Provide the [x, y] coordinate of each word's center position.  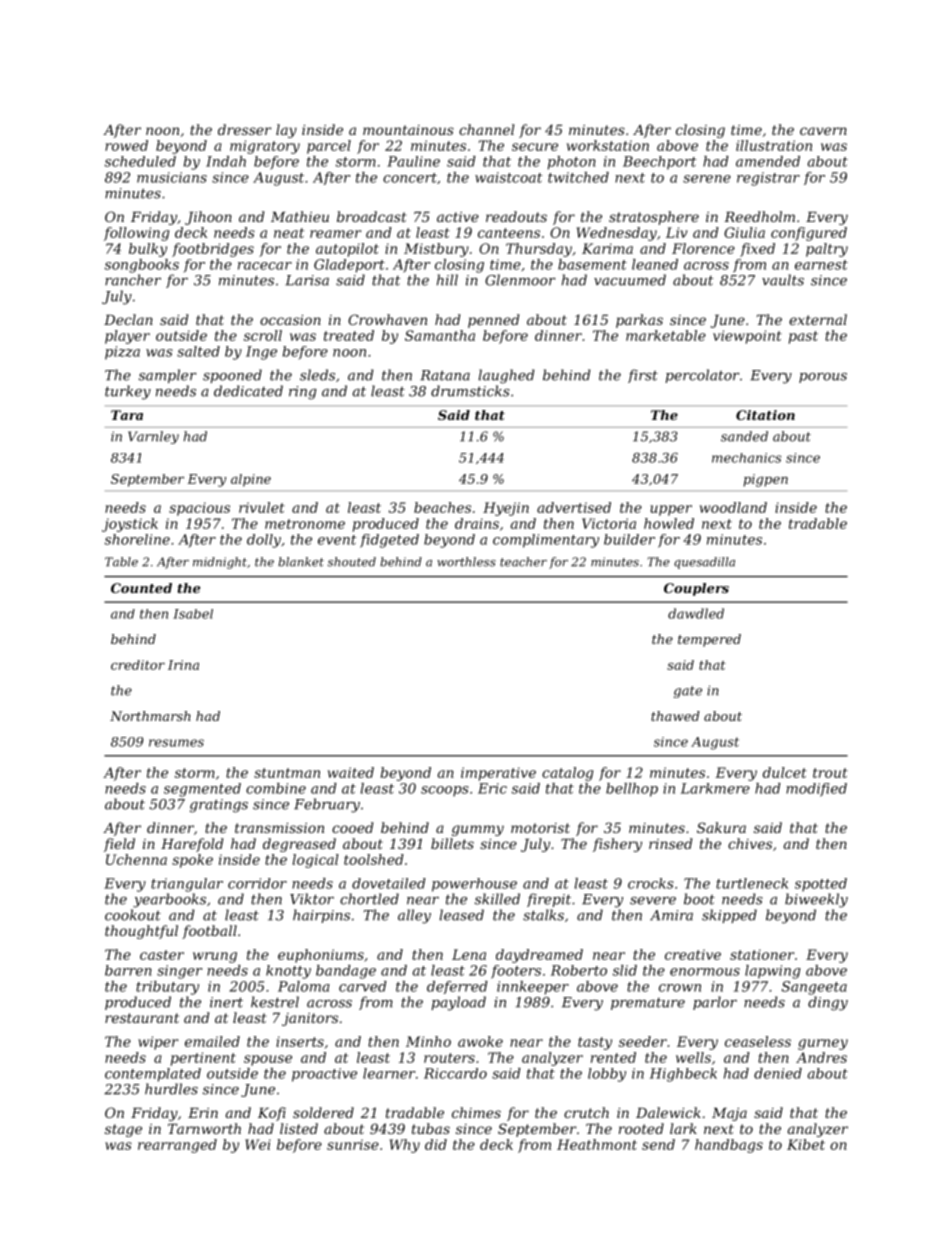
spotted [821, 885]
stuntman [287, 773]
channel [486, 129]
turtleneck [752, 883]
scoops [445, 791]
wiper [158, 1043]
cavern [823, 131]
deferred [457, 987]
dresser [244, 129]
